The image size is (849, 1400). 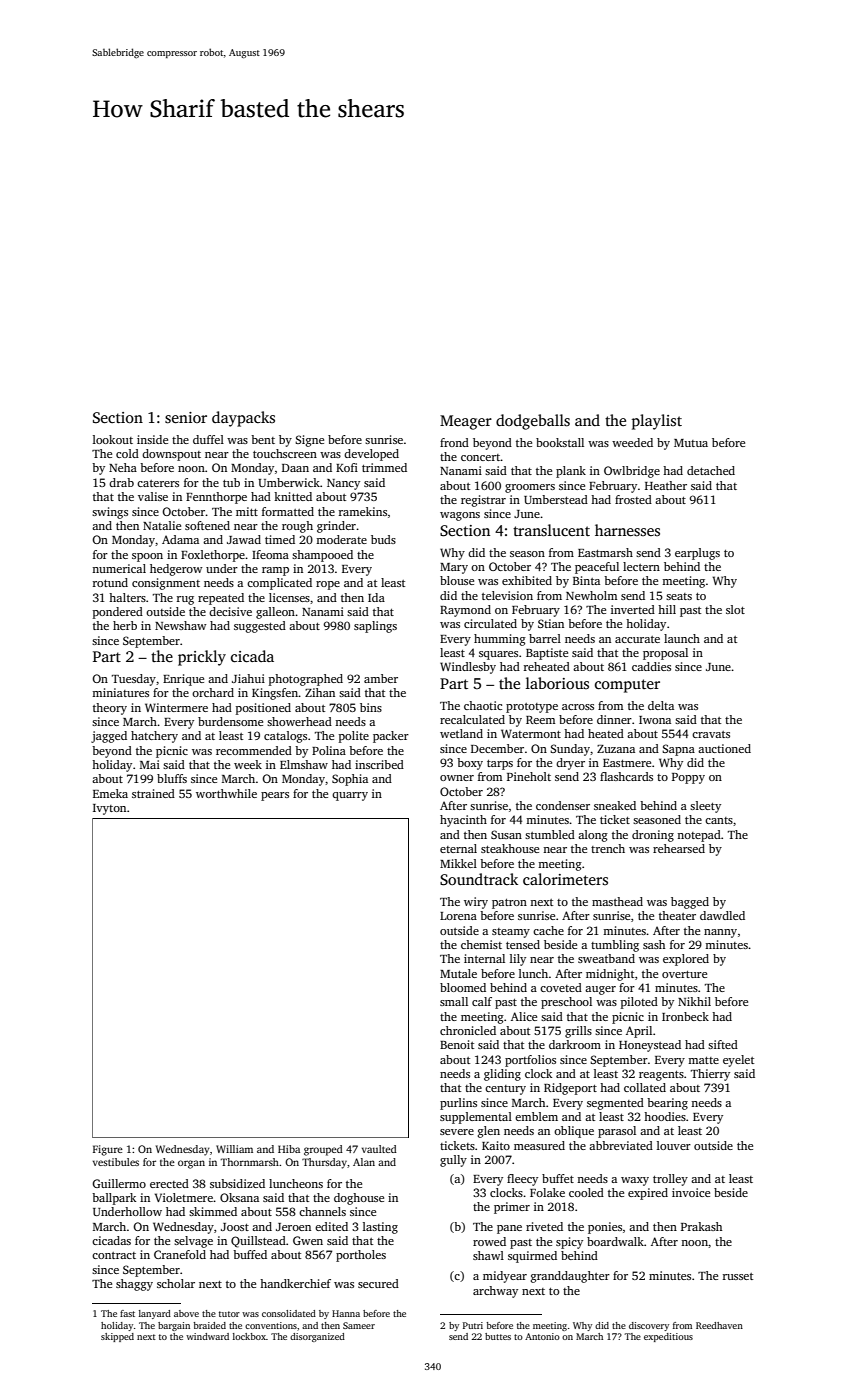 I want to click on lockbox, so click(x=249, y=1336).
